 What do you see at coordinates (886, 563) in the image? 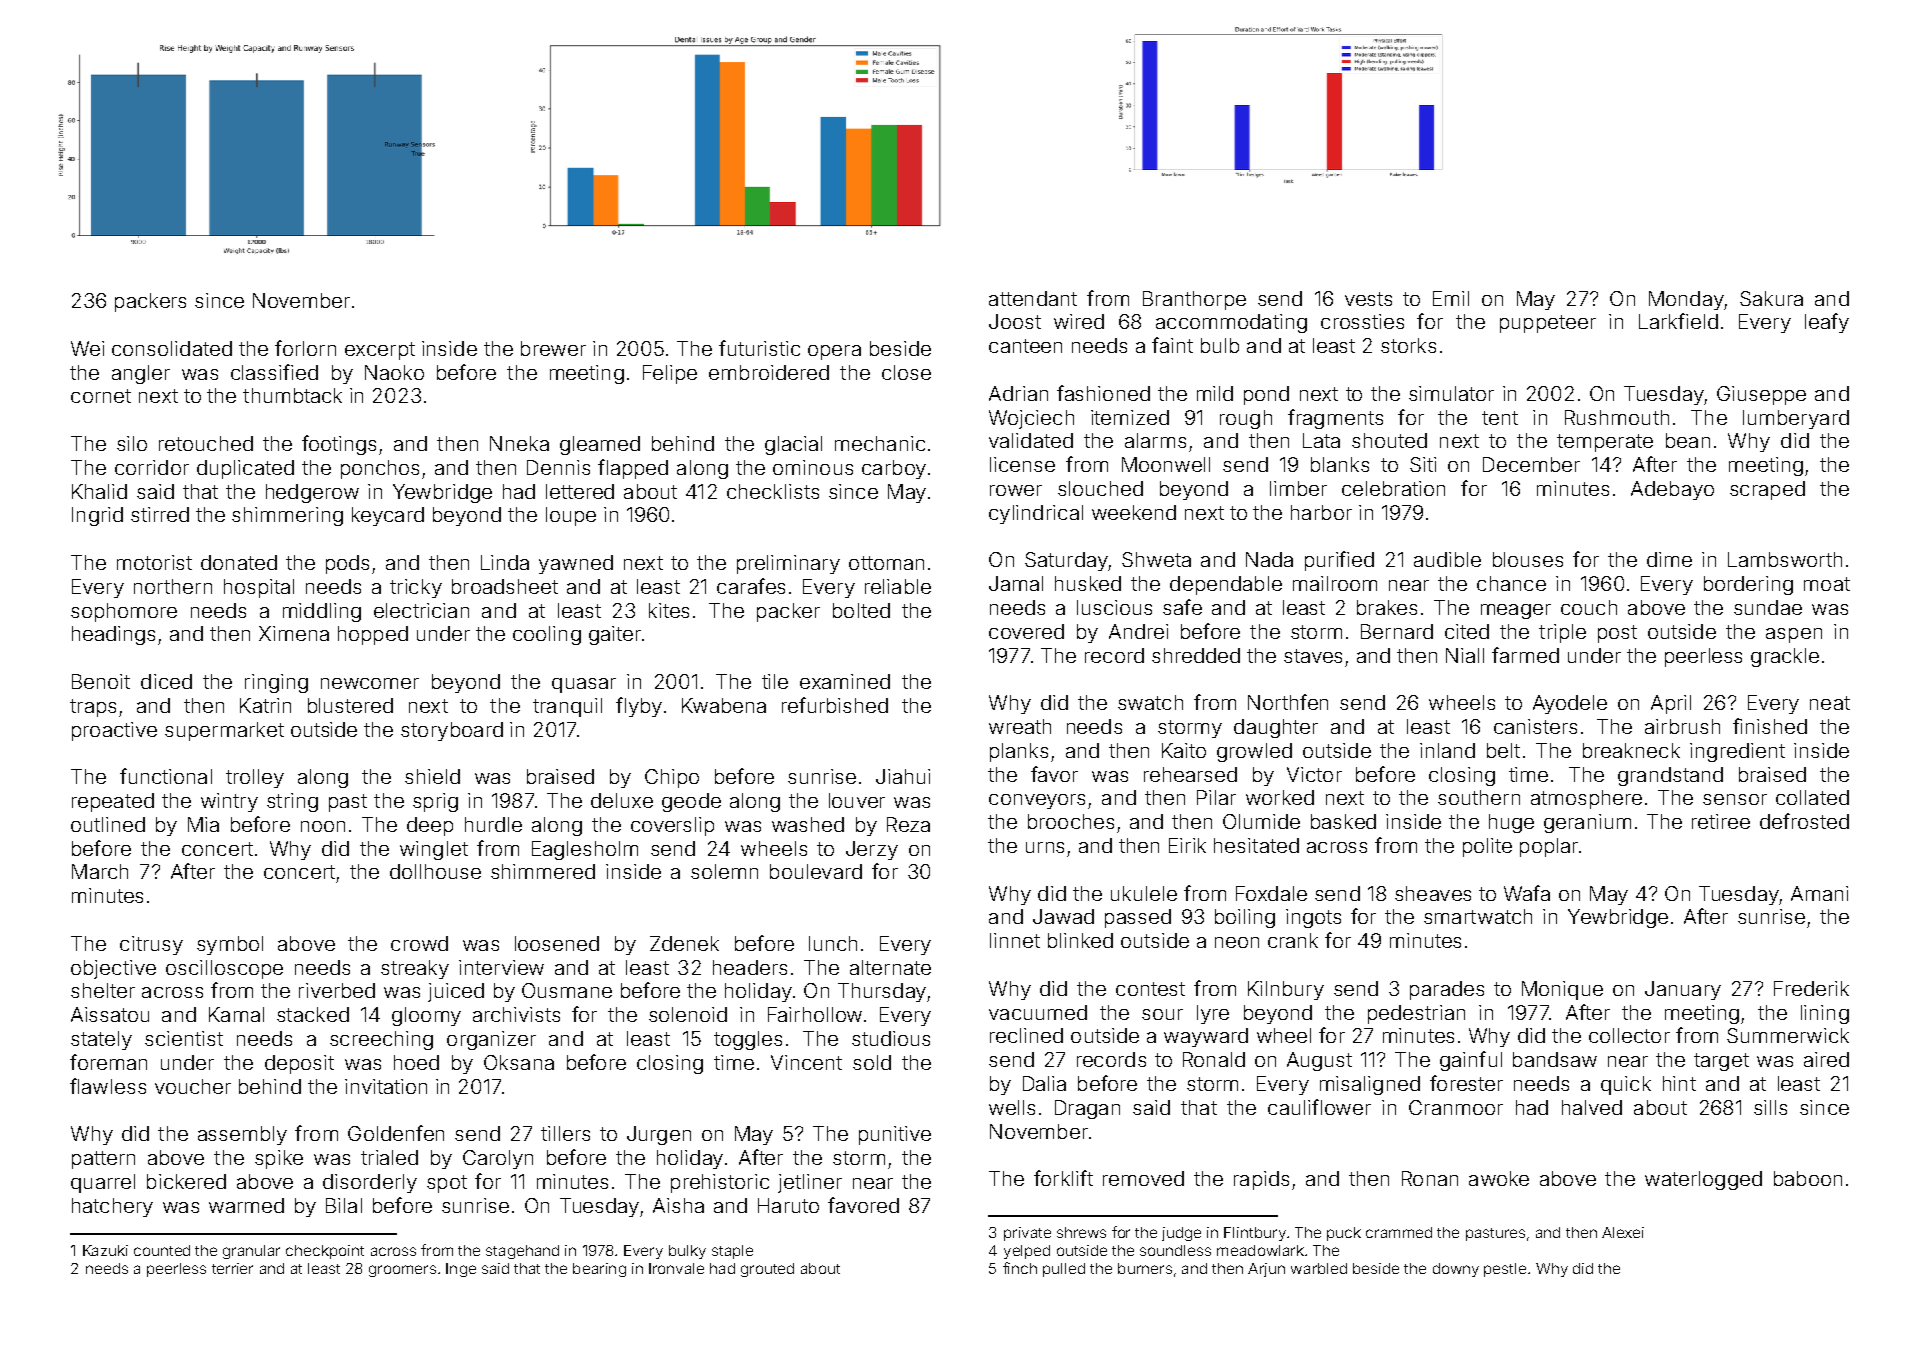
I see `ottoman` at bounding box center [886, 563].
